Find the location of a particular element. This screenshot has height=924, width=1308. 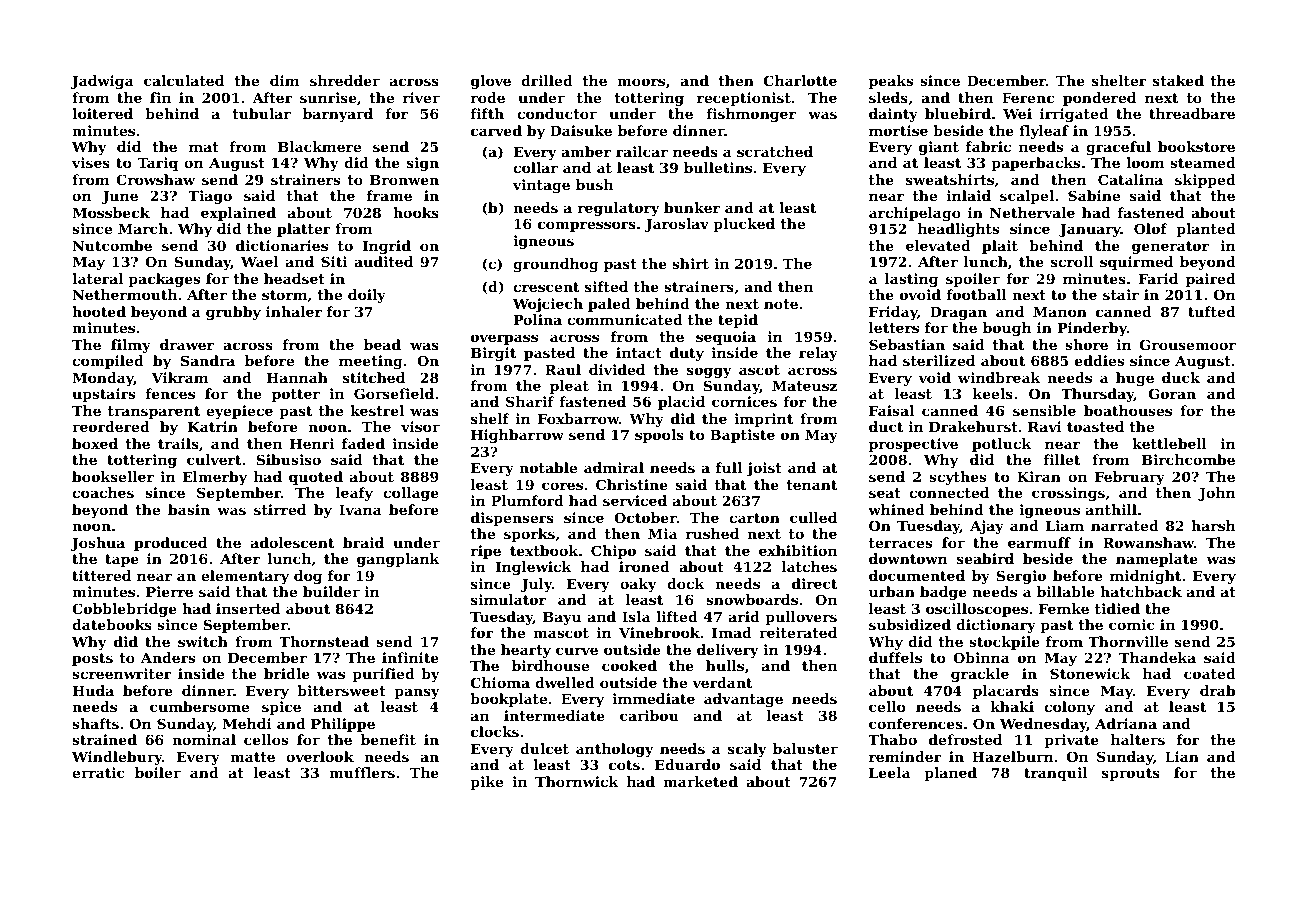

marketed is located at coordinates (700, 781).
